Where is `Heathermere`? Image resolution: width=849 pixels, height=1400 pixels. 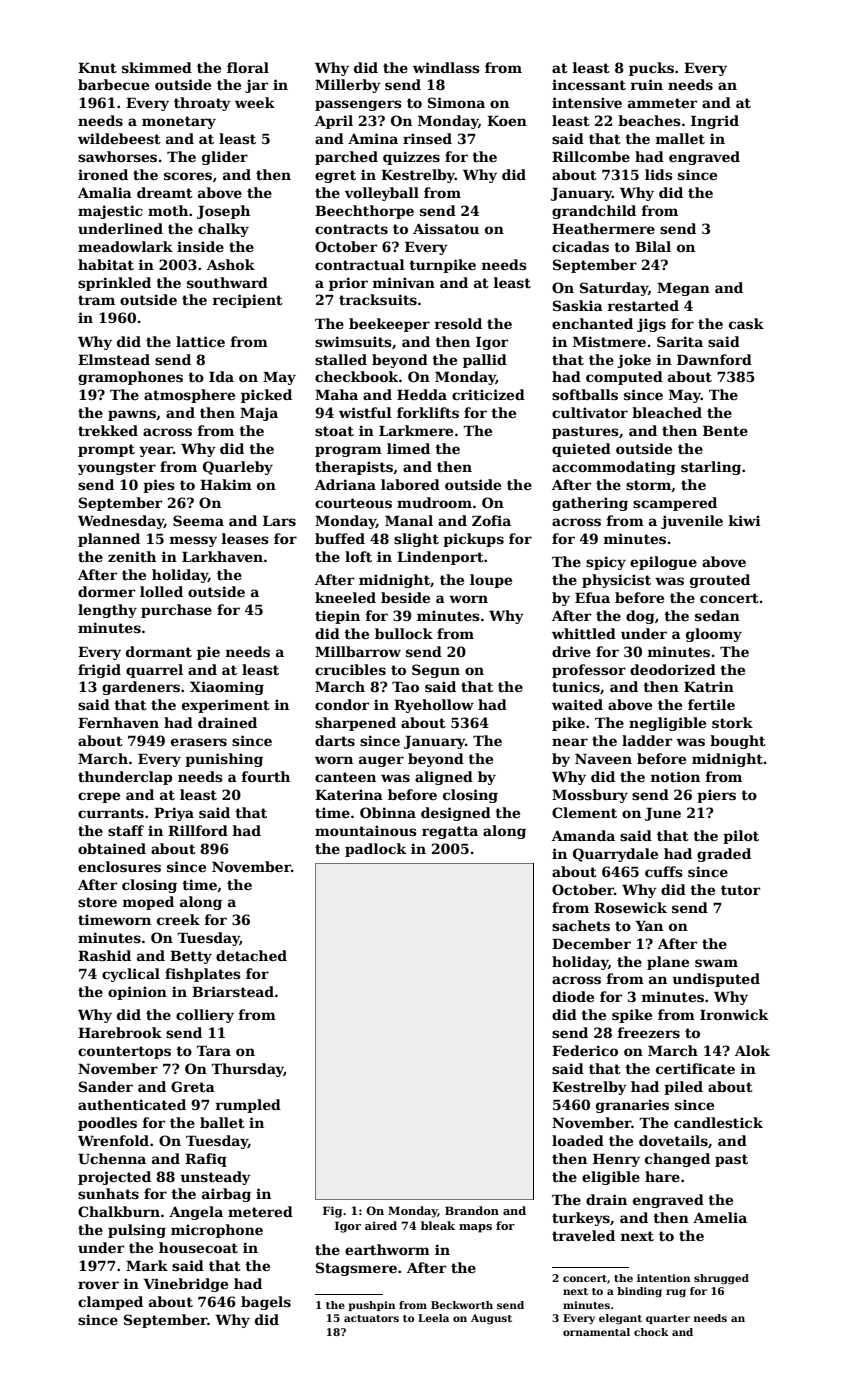 Heathermere is located at coordinates (603, 228).
